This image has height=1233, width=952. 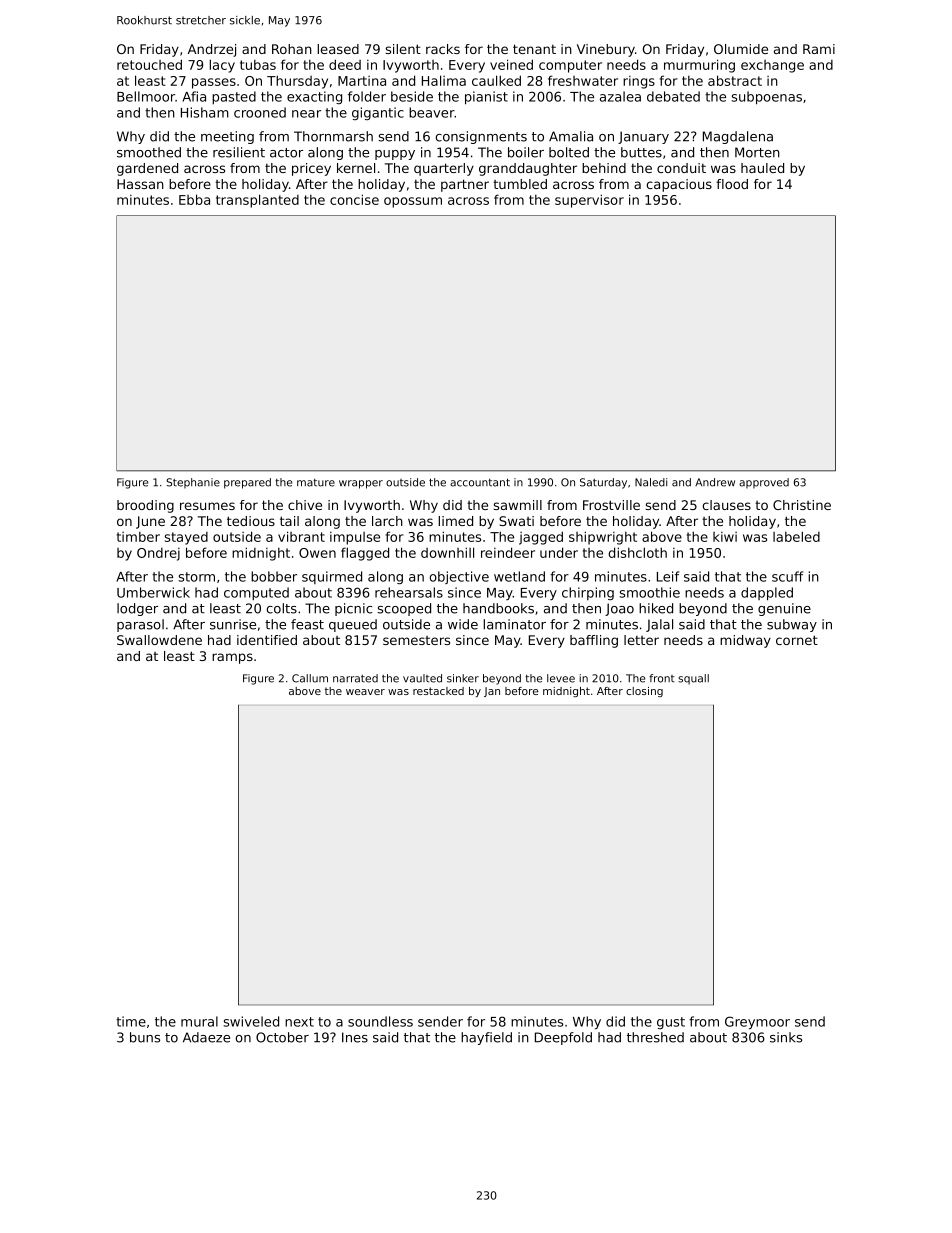 What do you see at coordinates (145, 1037) in the image?
I see `buns` at bounding box center [145, 1037].
